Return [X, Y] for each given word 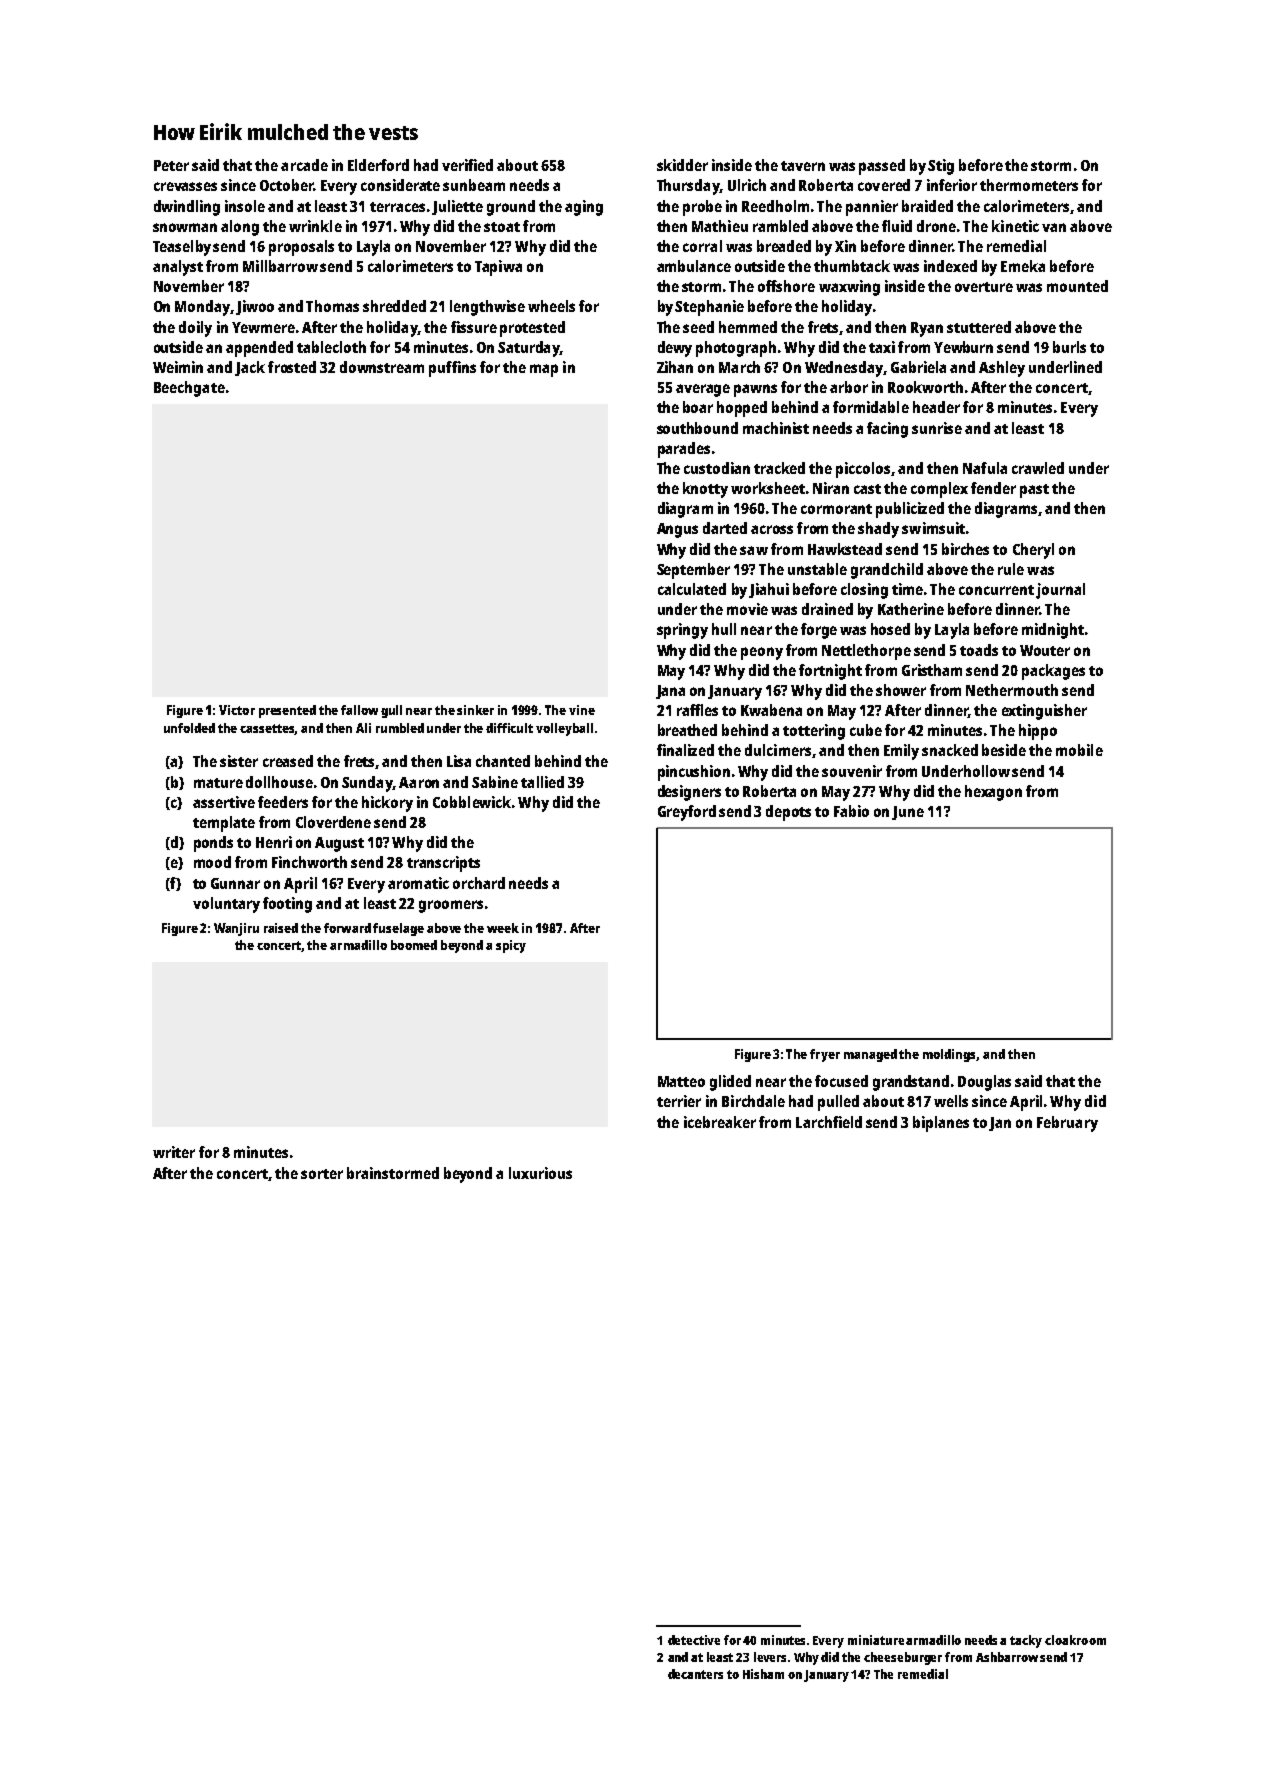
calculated [692, 589]
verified [467, 165]
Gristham [932, 670]
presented [287, 711]
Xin [845, 246]
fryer [825, 1055]
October [286, 185]
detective [694, 1640]
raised [281, 928]
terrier [679, 1101]
